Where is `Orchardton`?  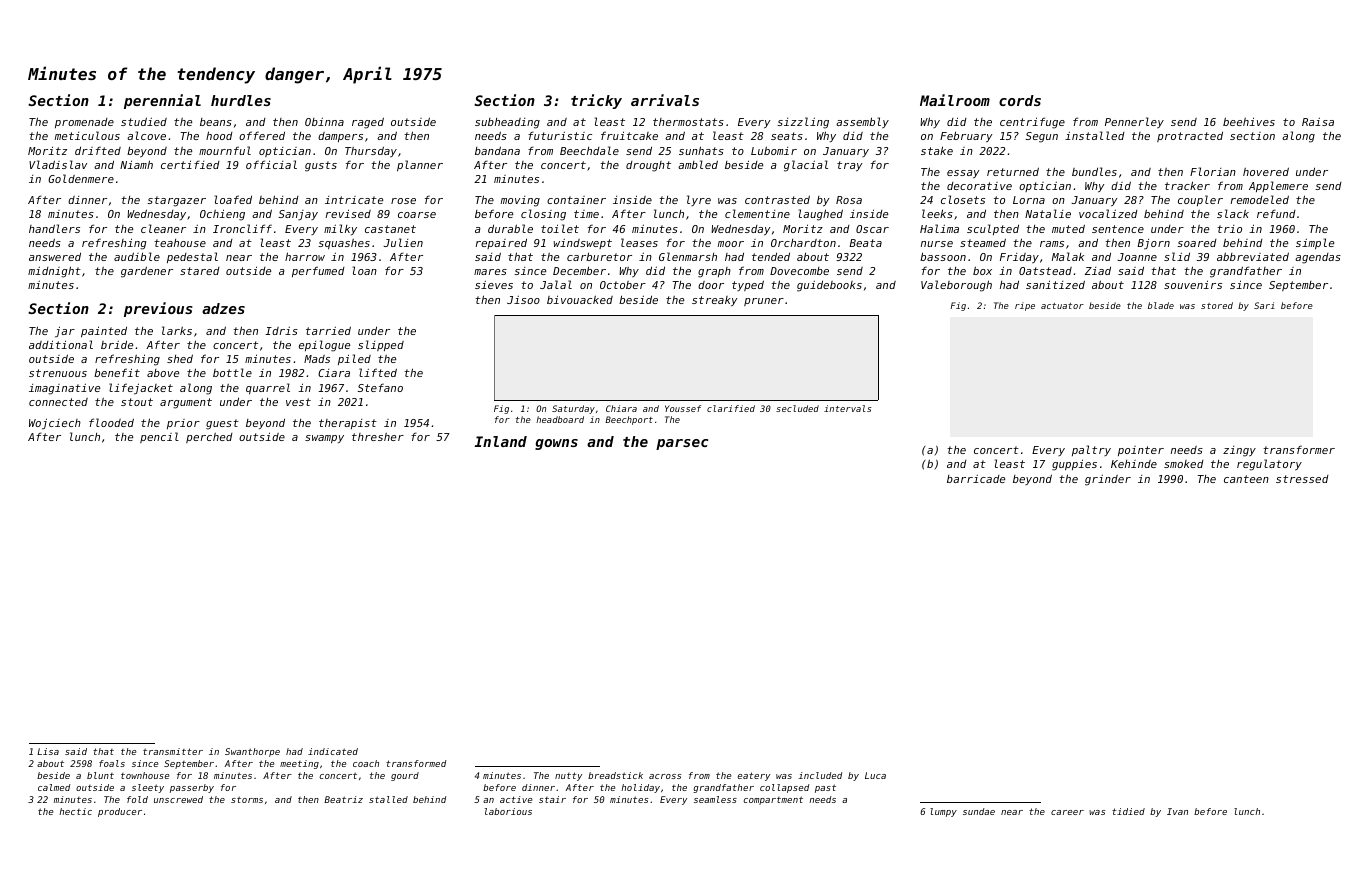
Orchardton is located at coordinates (803, 243).
